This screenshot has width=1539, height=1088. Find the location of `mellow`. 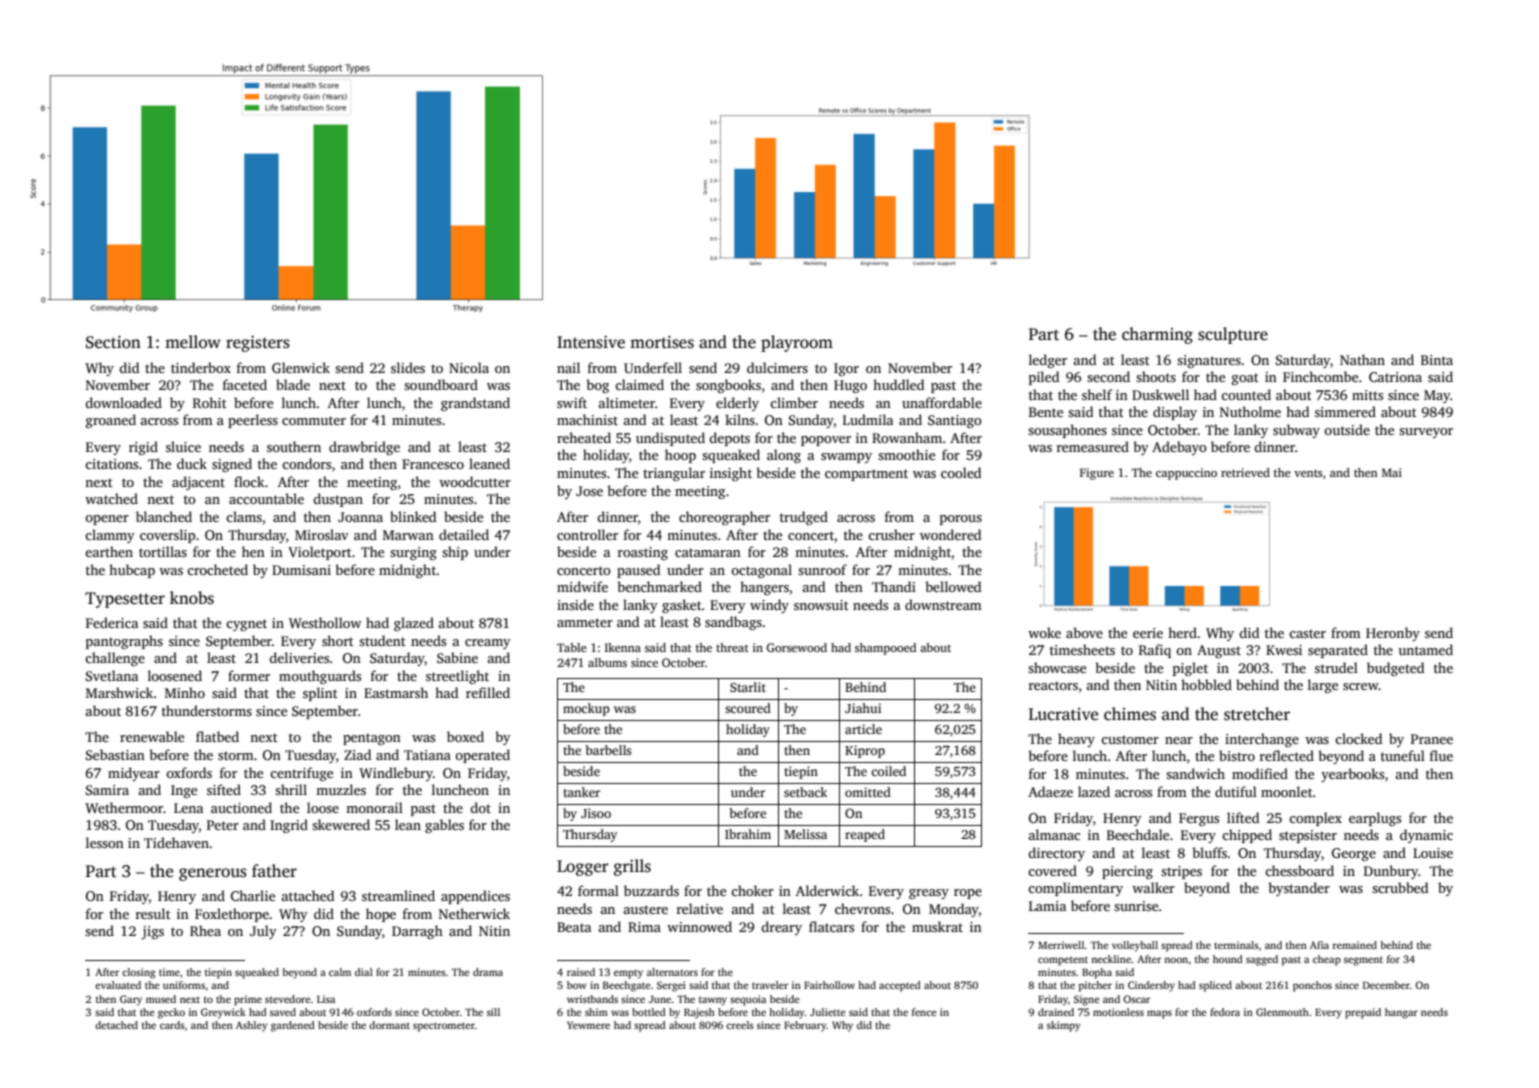

mellow is located at coordinates (193, 342).
